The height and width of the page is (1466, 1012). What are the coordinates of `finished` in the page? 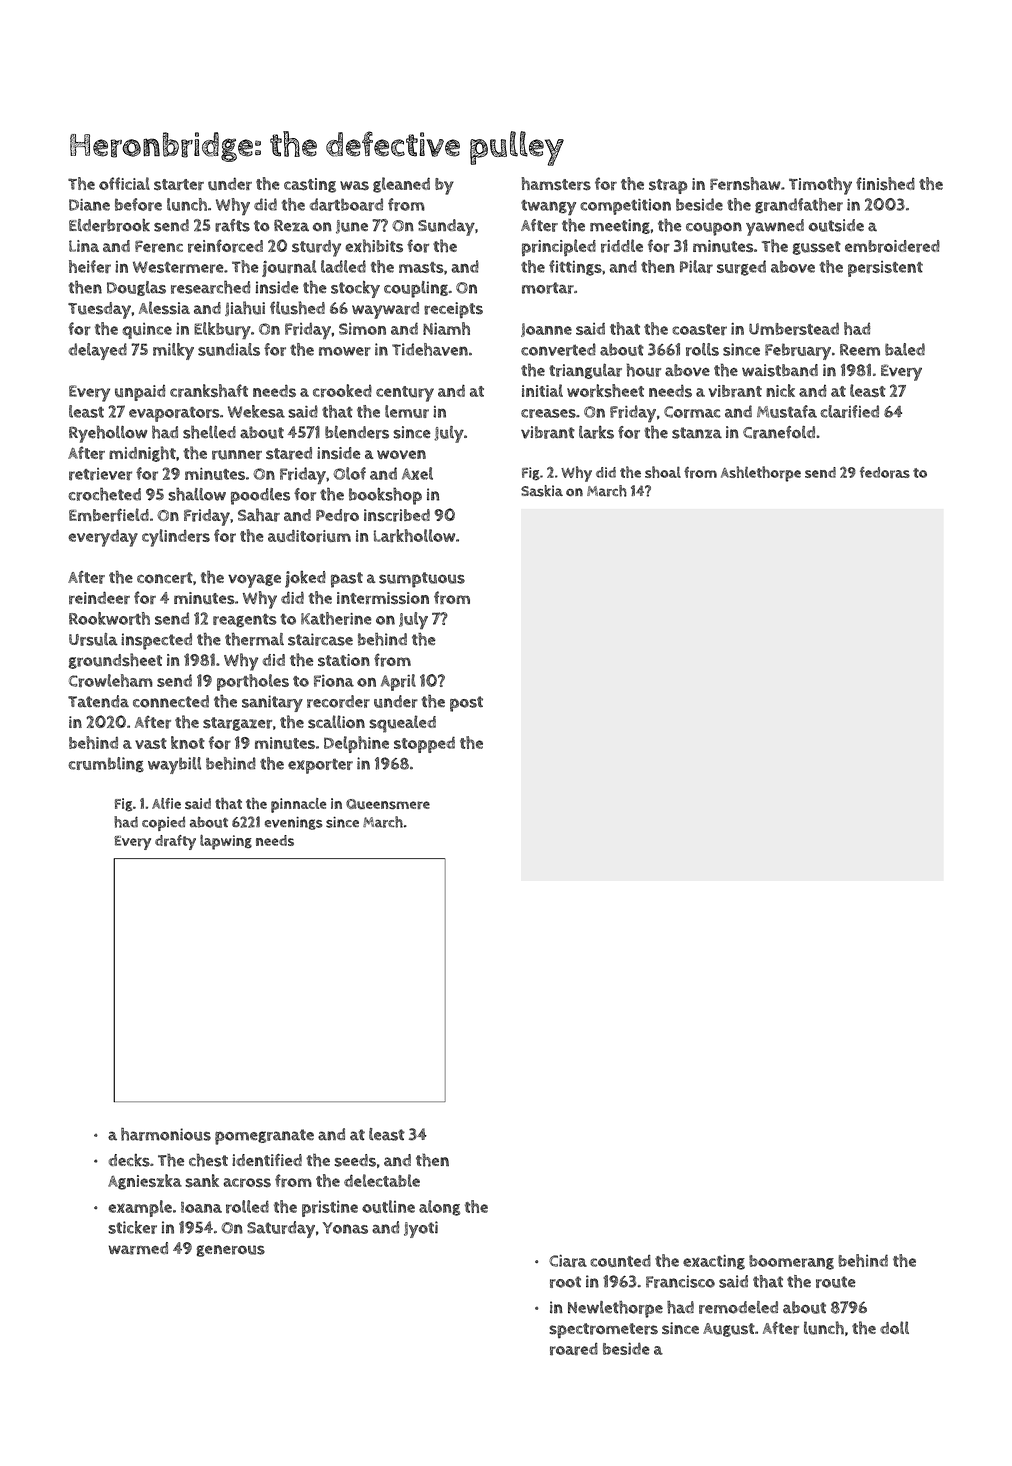 It's located at (885, 184).
